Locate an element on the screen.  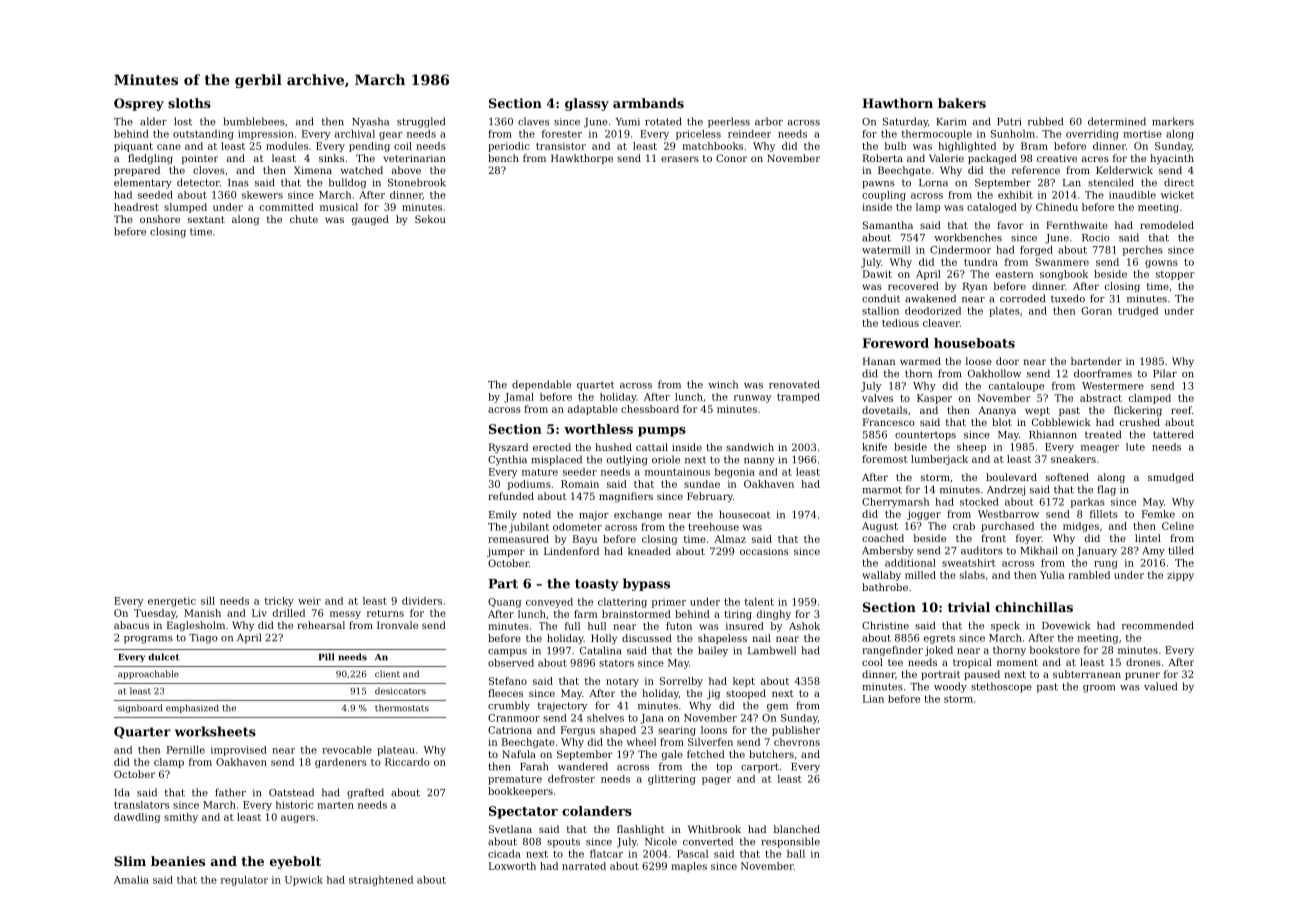
smudged is located at coordinates (1171, 478).
